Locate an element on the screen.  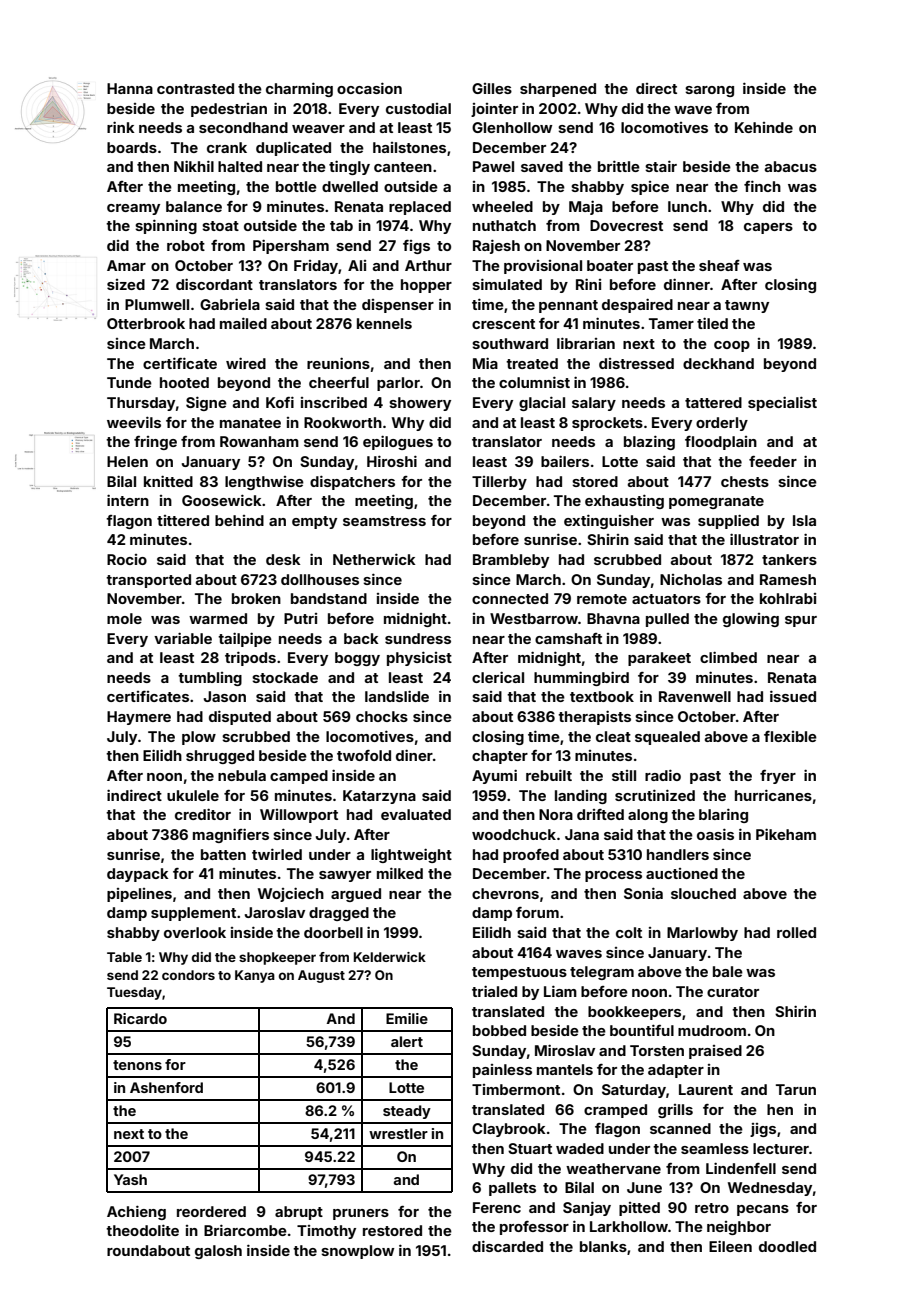
magnifiers is located at coordinates (231, 835).
